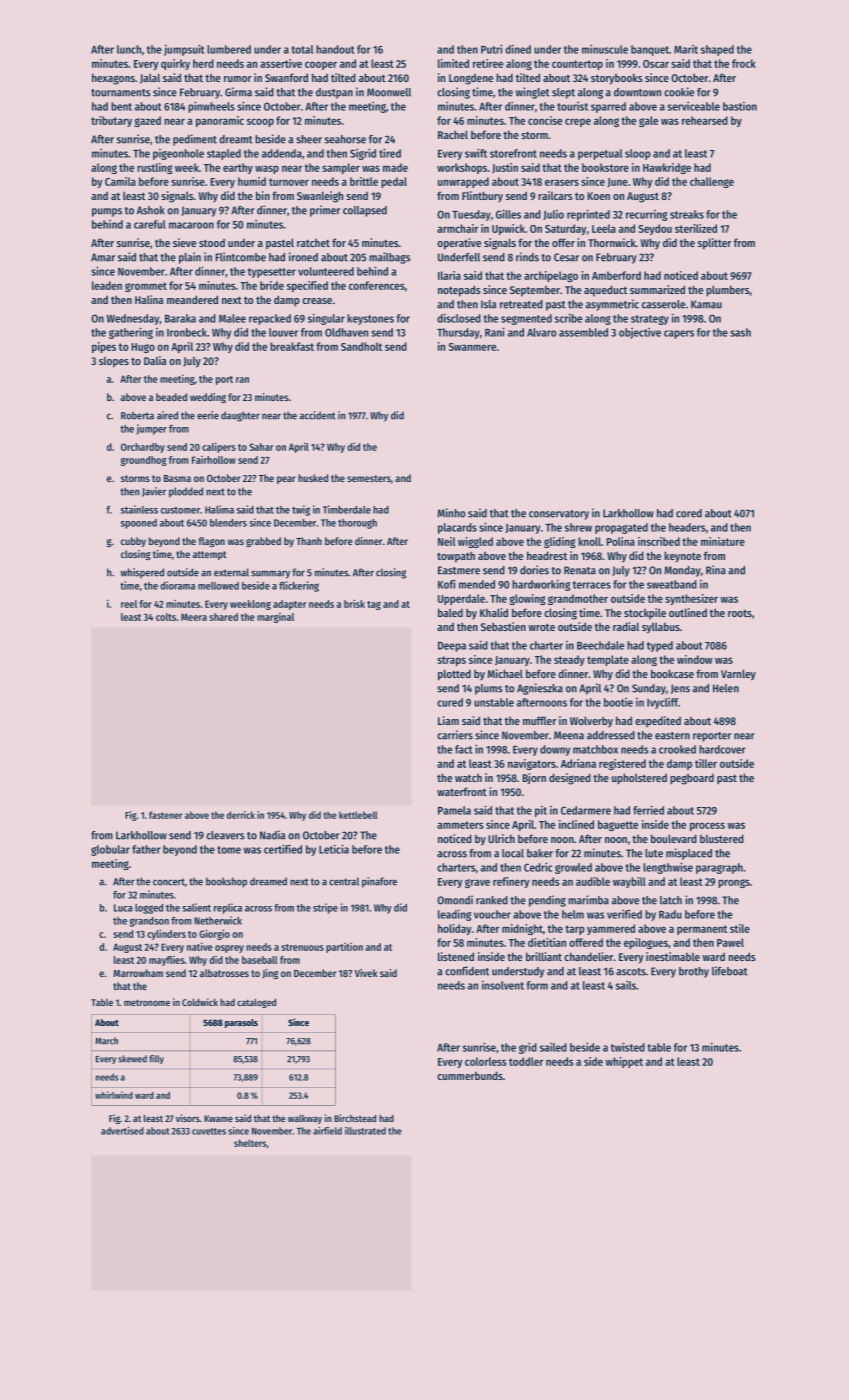 The height and width of the screenshot is (1400, 849). What do you see at coordinates (114, 362) in the screenshot?
I see `slopes` at bounding box center [114, 362].
